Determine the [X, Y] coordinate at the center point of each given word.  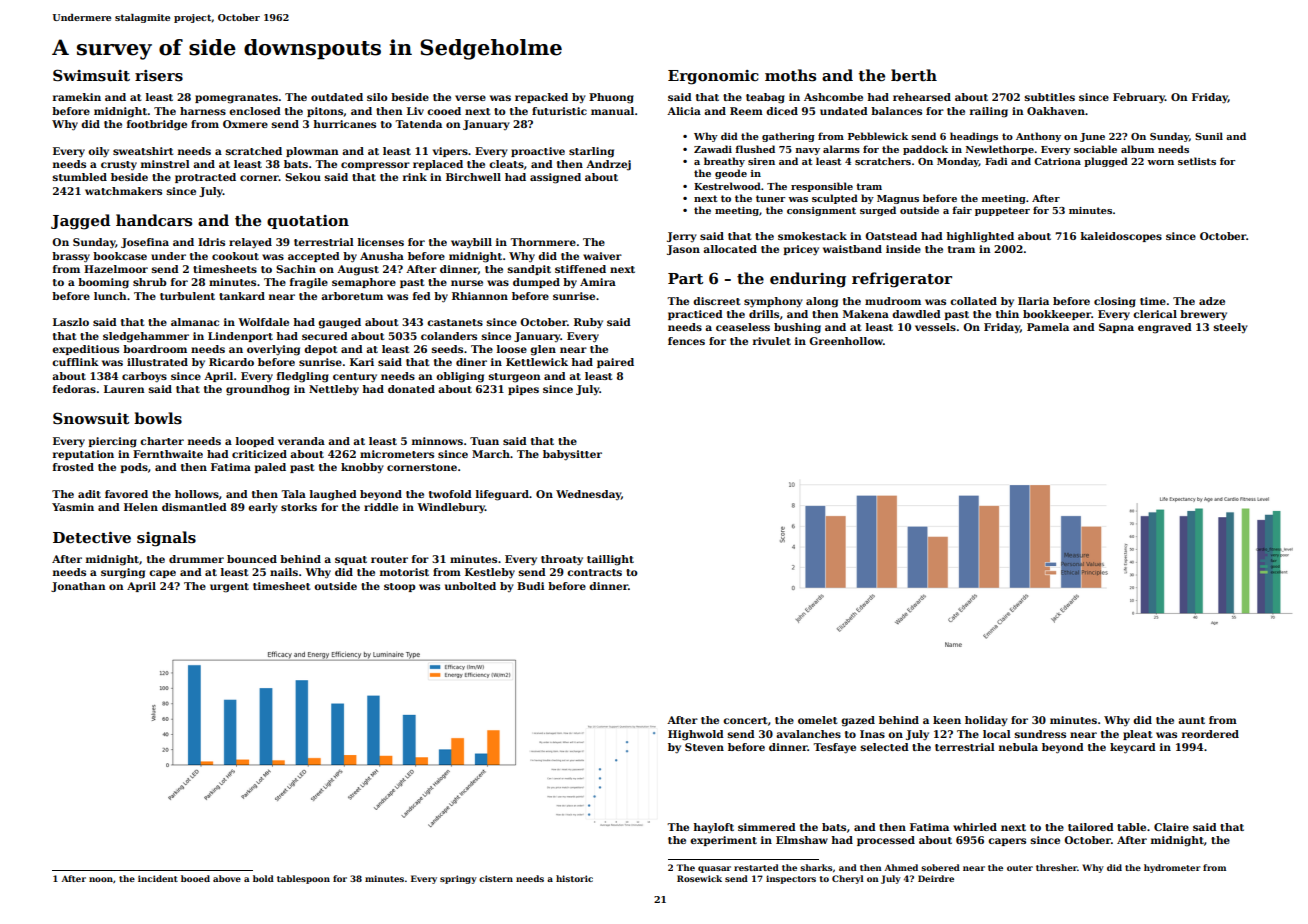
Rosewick [699, 878]
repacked [541, 98]
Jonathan [78, 587]
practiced [695, 315]
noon [101, 879]
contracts [594, 572]
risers [159, 76]
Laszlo [71, 322]
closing [1115, 302]
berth [914, 75]
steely [1231, 328]
